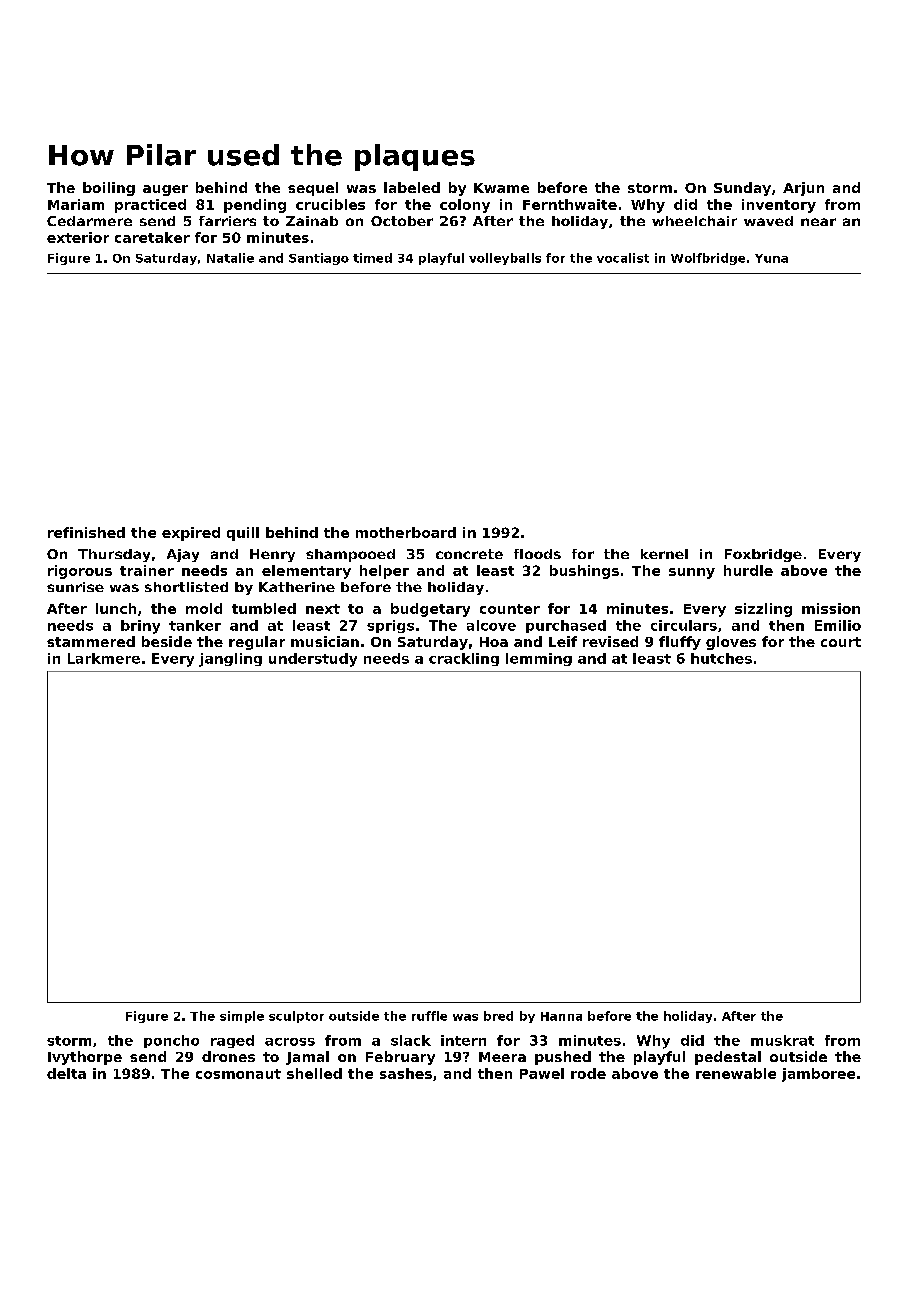 The image size is (908, 1316). What do you see at coordinates (171, 1041) in the screenshot?
I see `poncho` at bounding box center [171, 1041].
